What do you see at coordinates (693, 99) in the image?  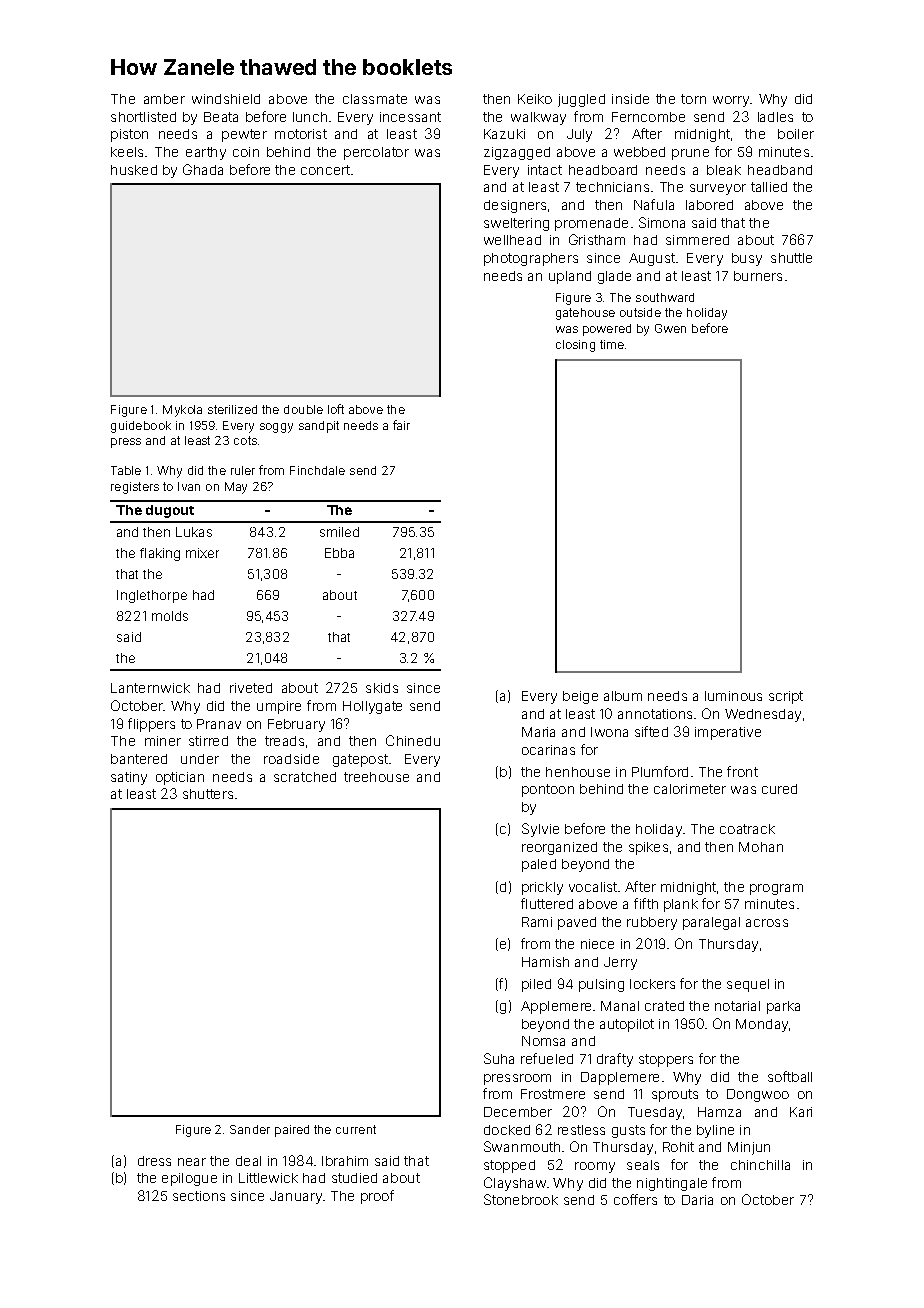 I see `torn` at bounding box center [693, 99].
